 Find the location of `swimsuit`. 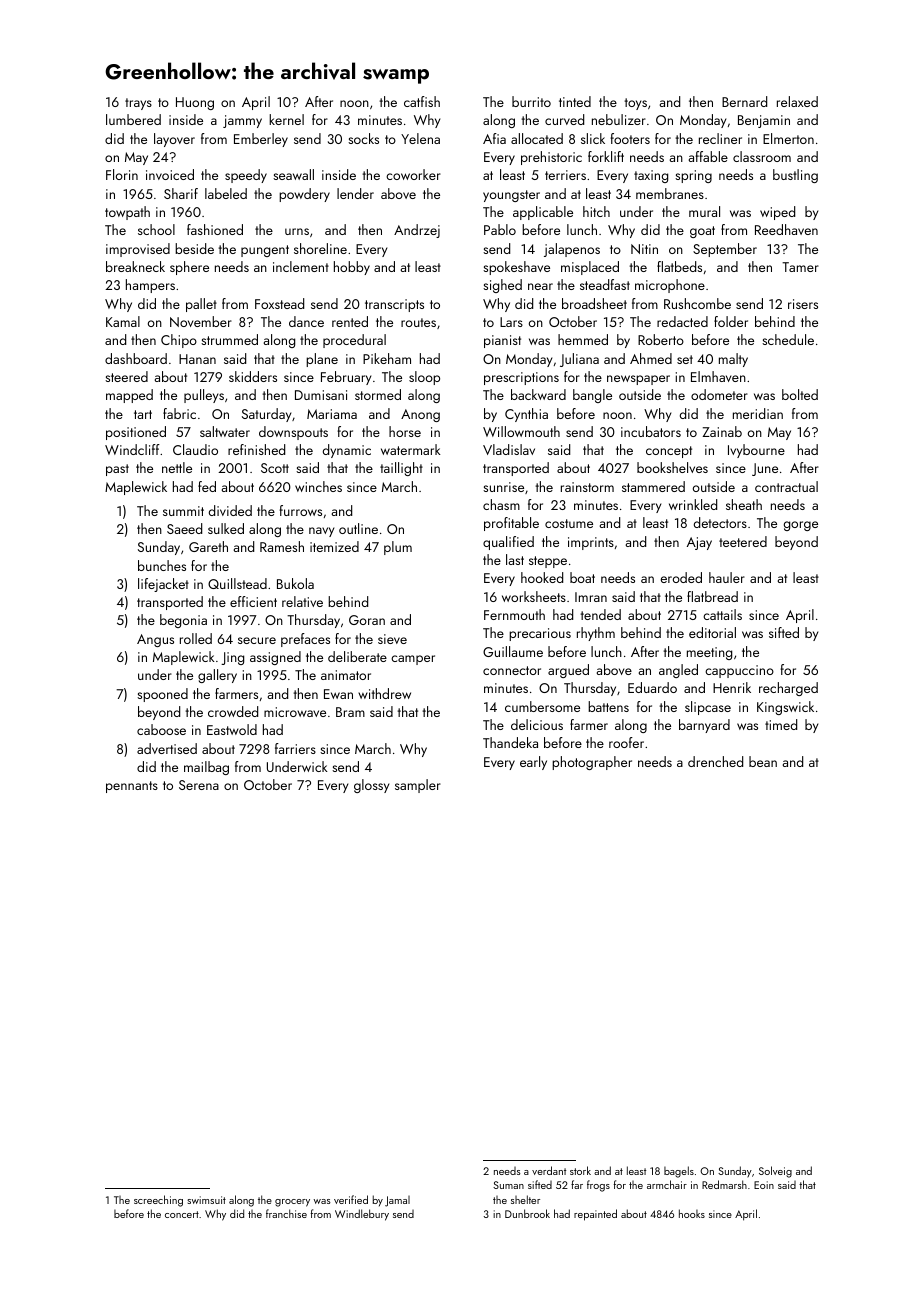

swimsuit is located at coordinates (206, 1200).
